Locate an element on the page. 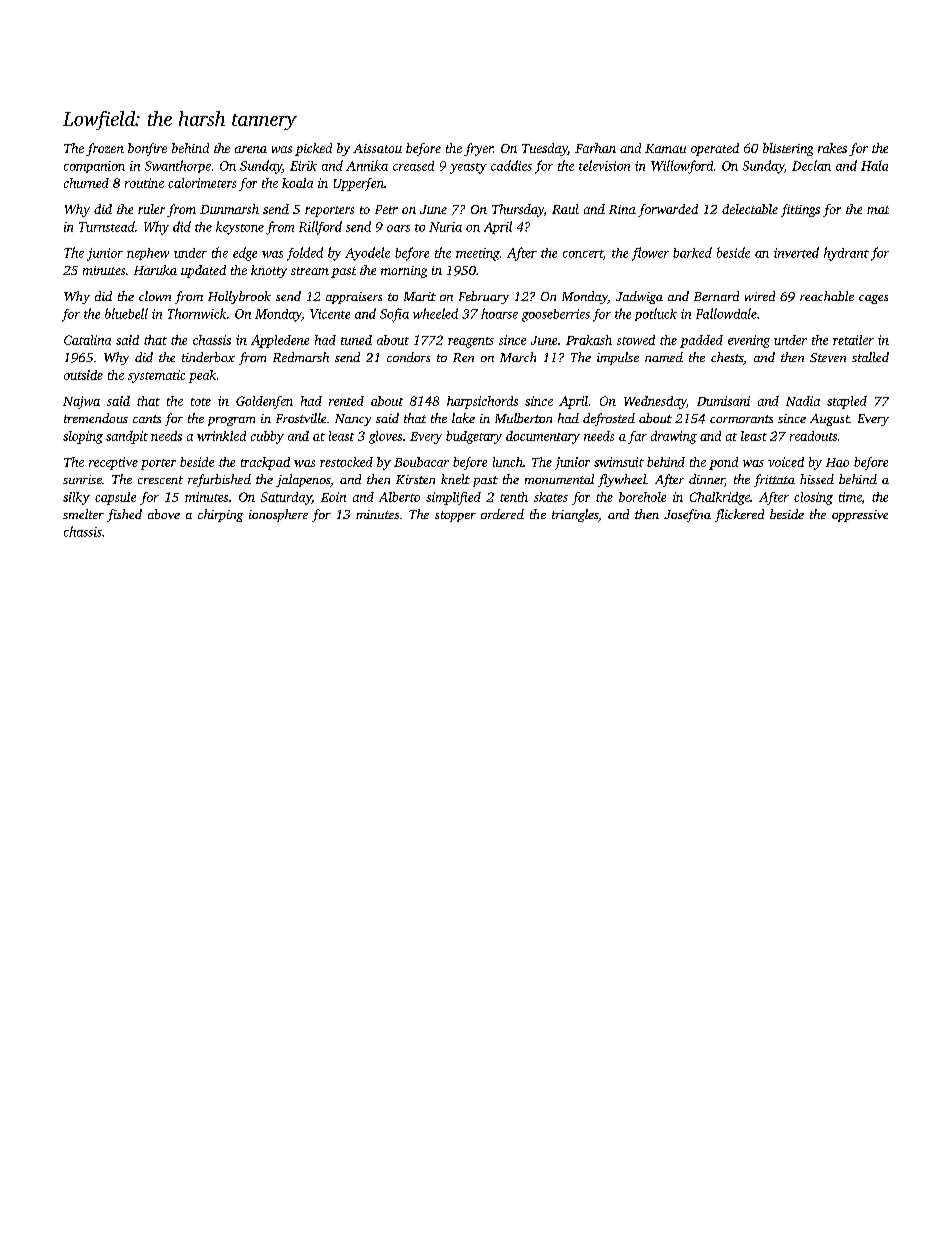 This image has height=1233, width=952. chests is located at coordinates (727, 357).
